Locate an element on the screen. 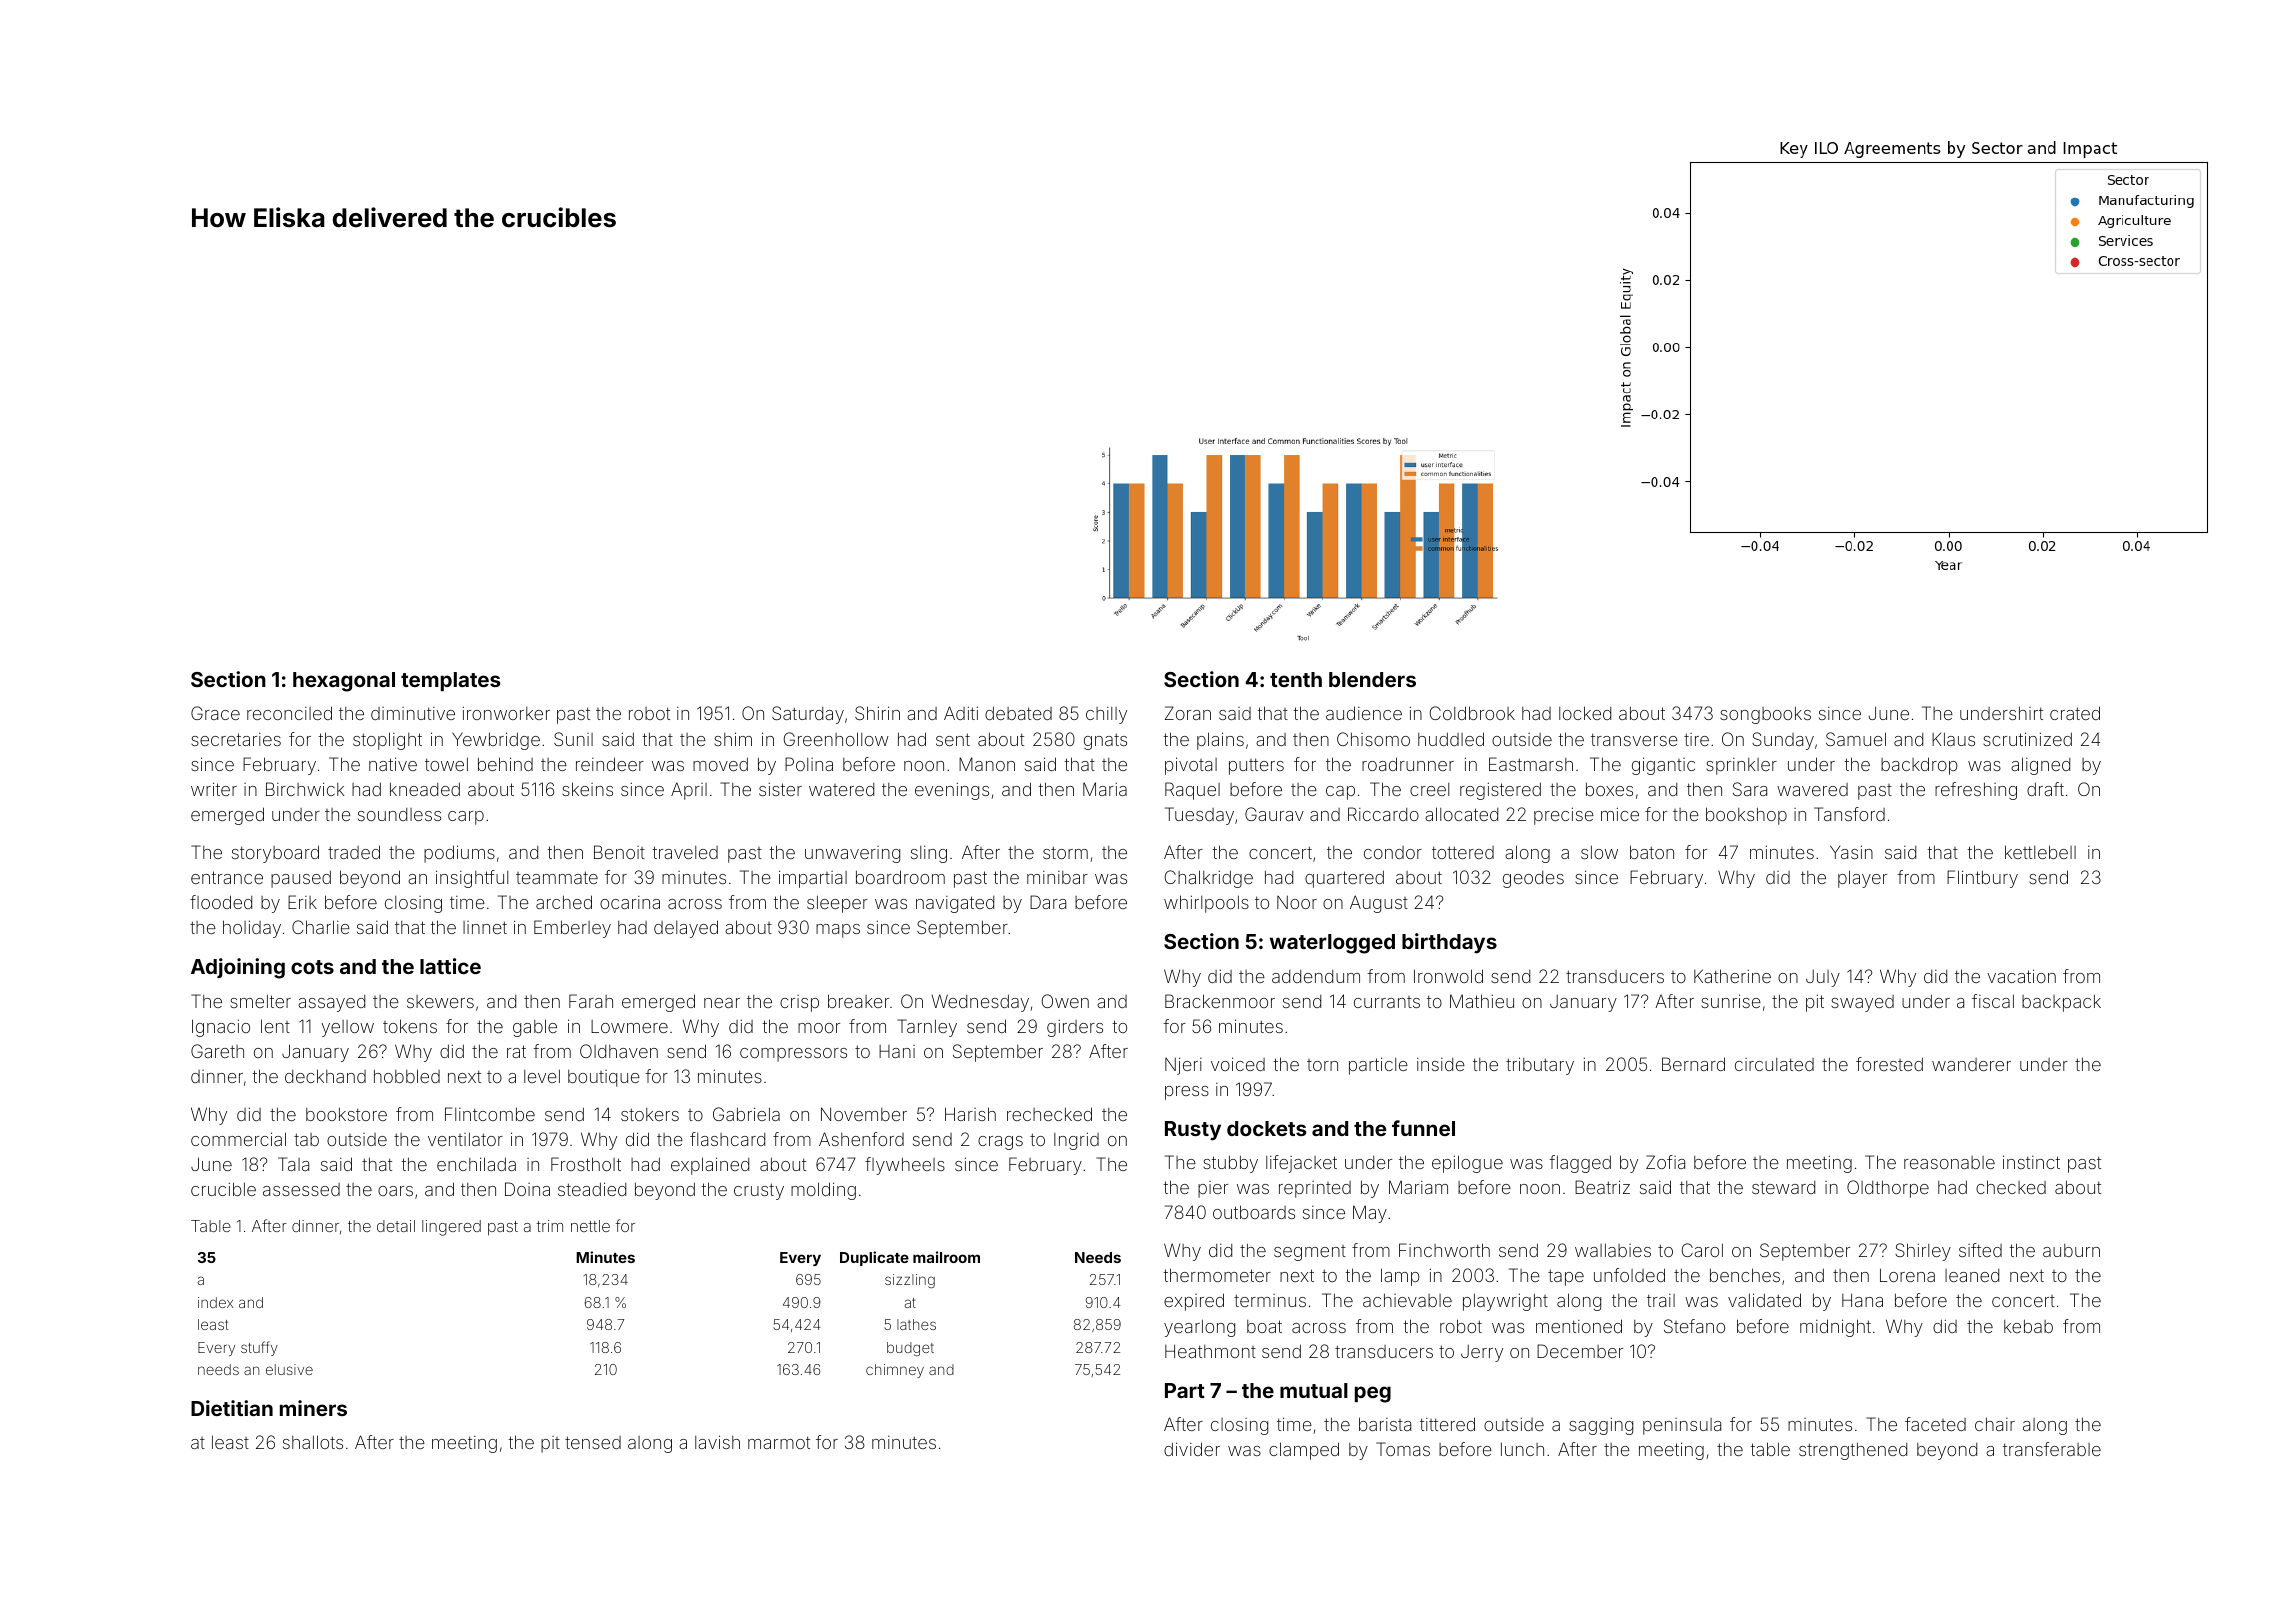 This screenshot has height=1620, width=2292. dockets is located at coordinates (1267, 1128).
